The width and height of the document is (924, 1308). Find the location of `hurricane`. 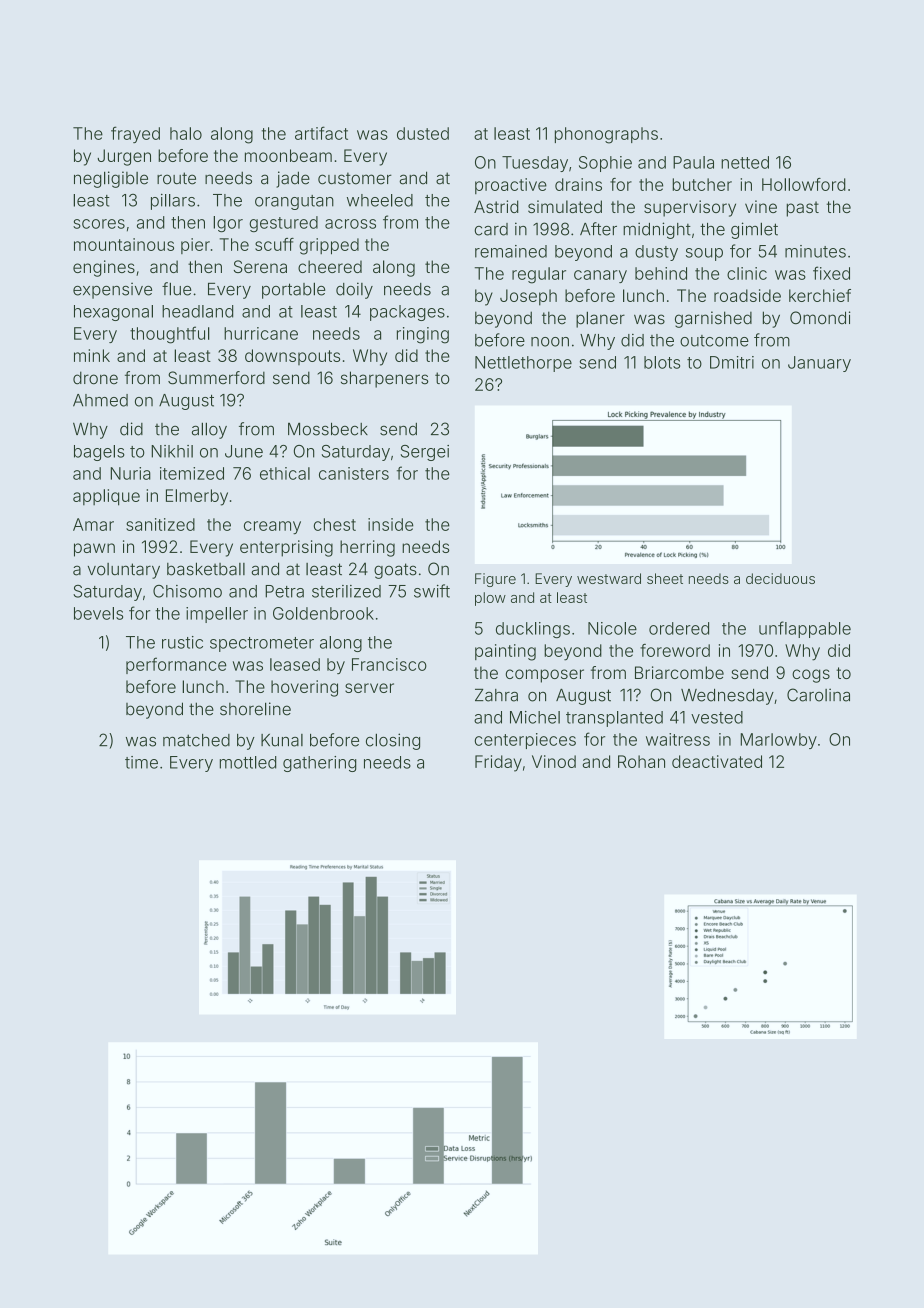

hurricane is located at coordinates (261, 333).
